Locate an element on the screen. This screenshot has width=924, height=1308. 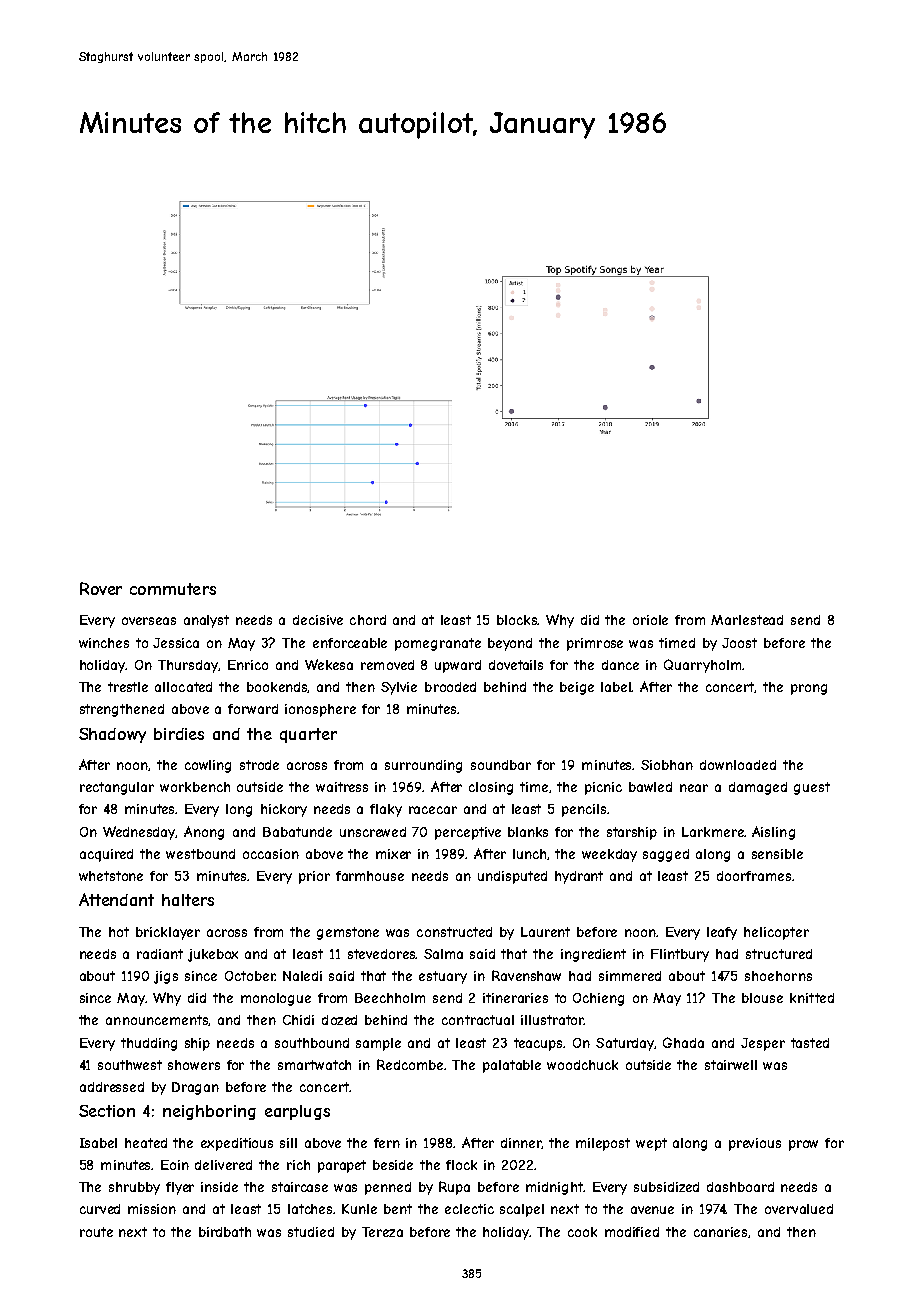
stairwell is located at coordinates (731, 1065).
